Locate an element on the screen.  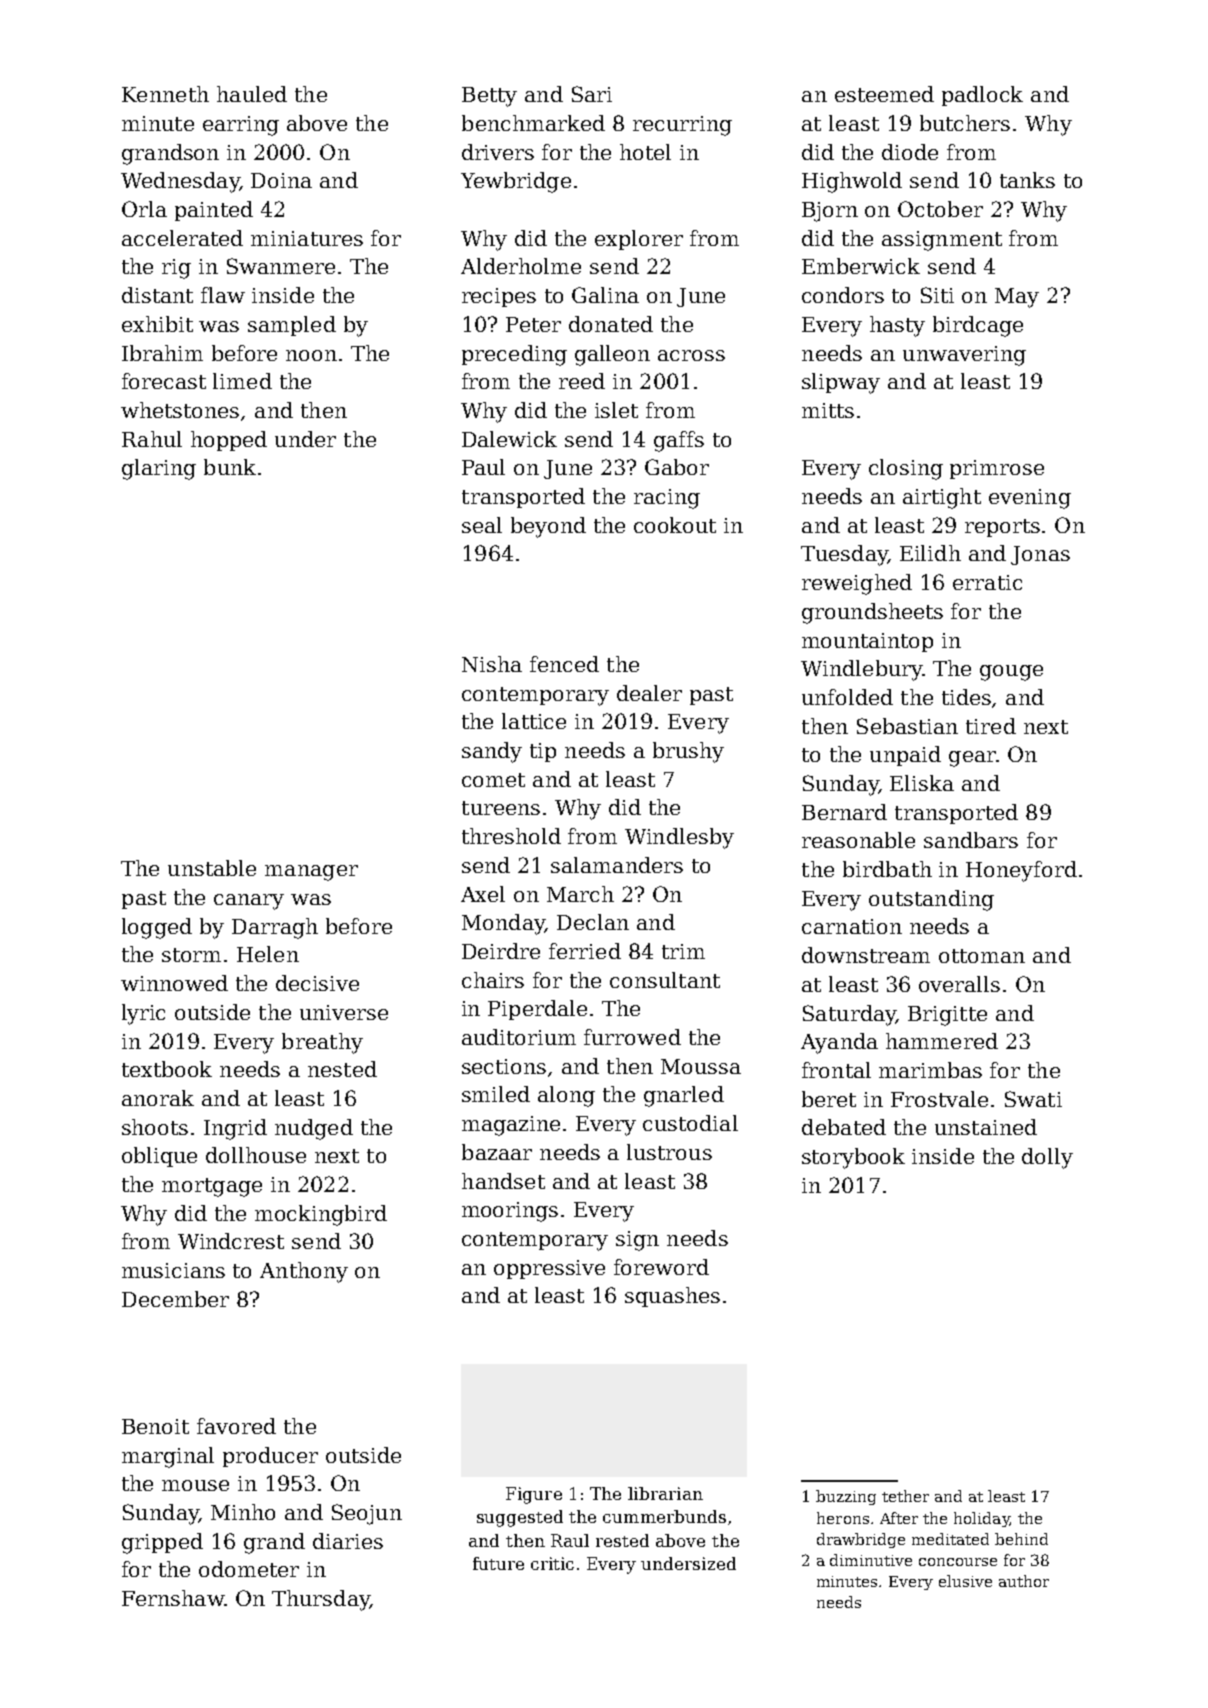
primrose is located at coordinates (997, 469).
